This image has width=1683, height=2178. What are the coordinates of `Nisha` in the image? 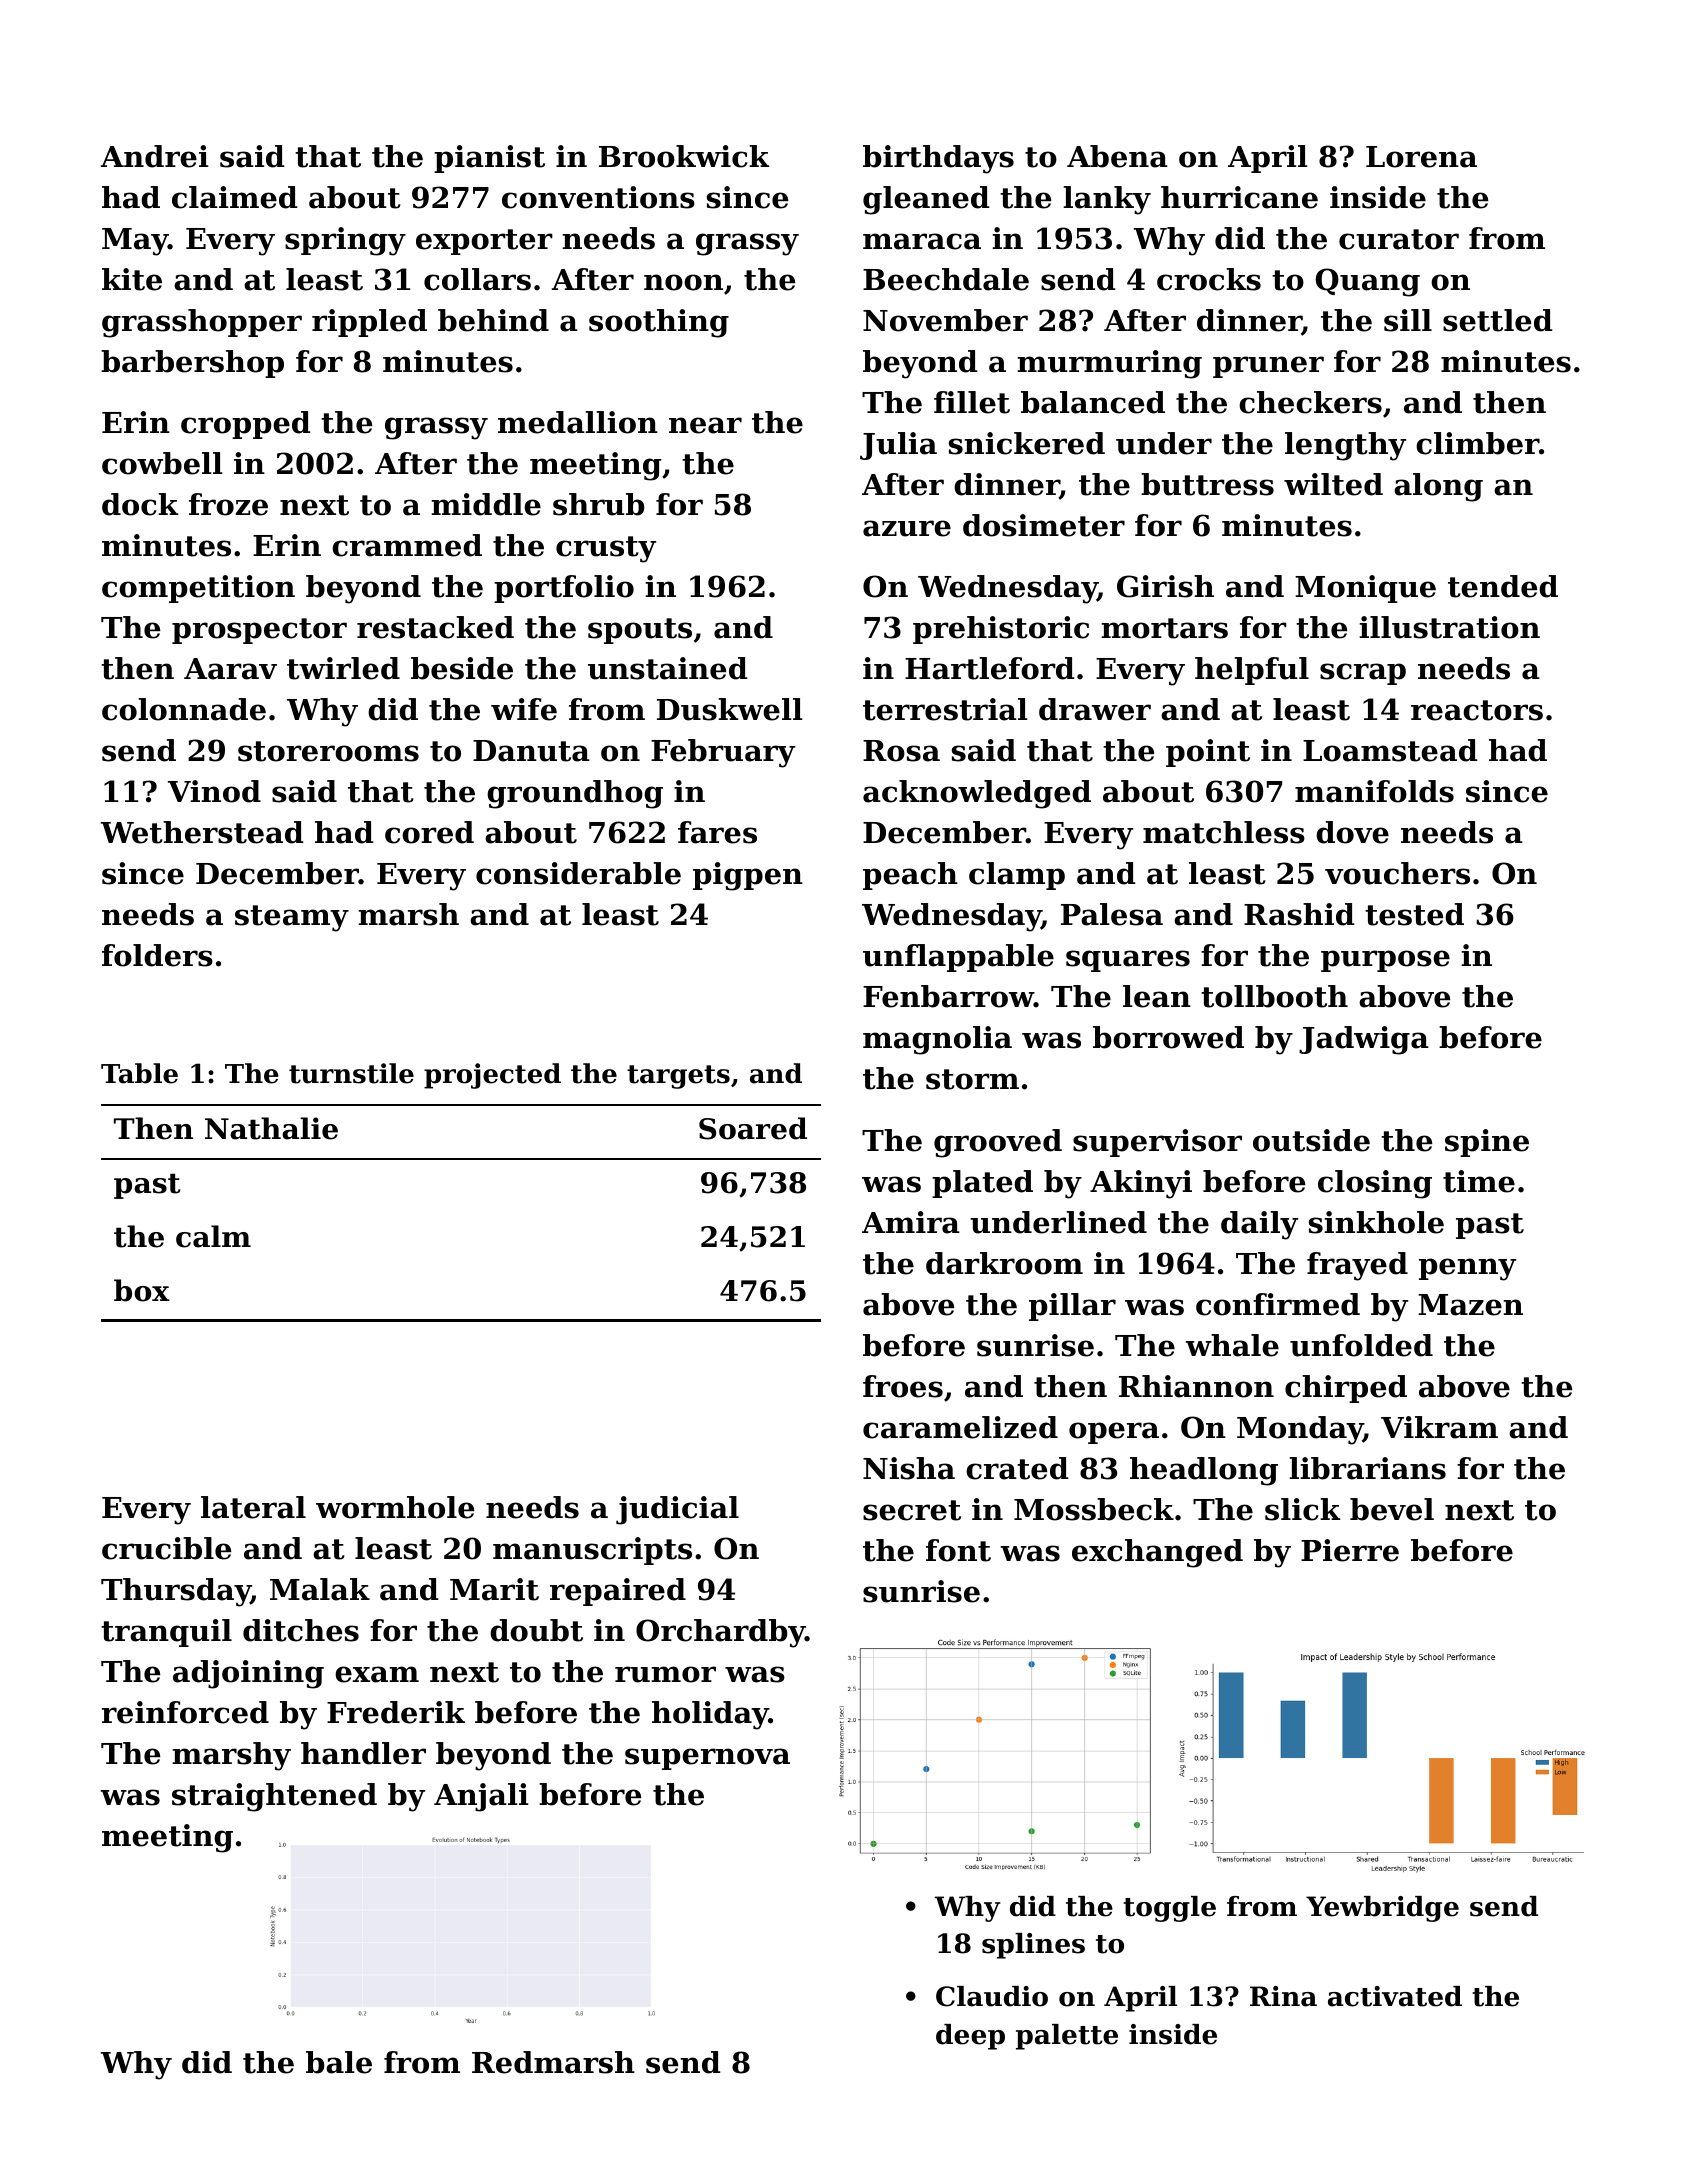 It's located at (909, 1468).
